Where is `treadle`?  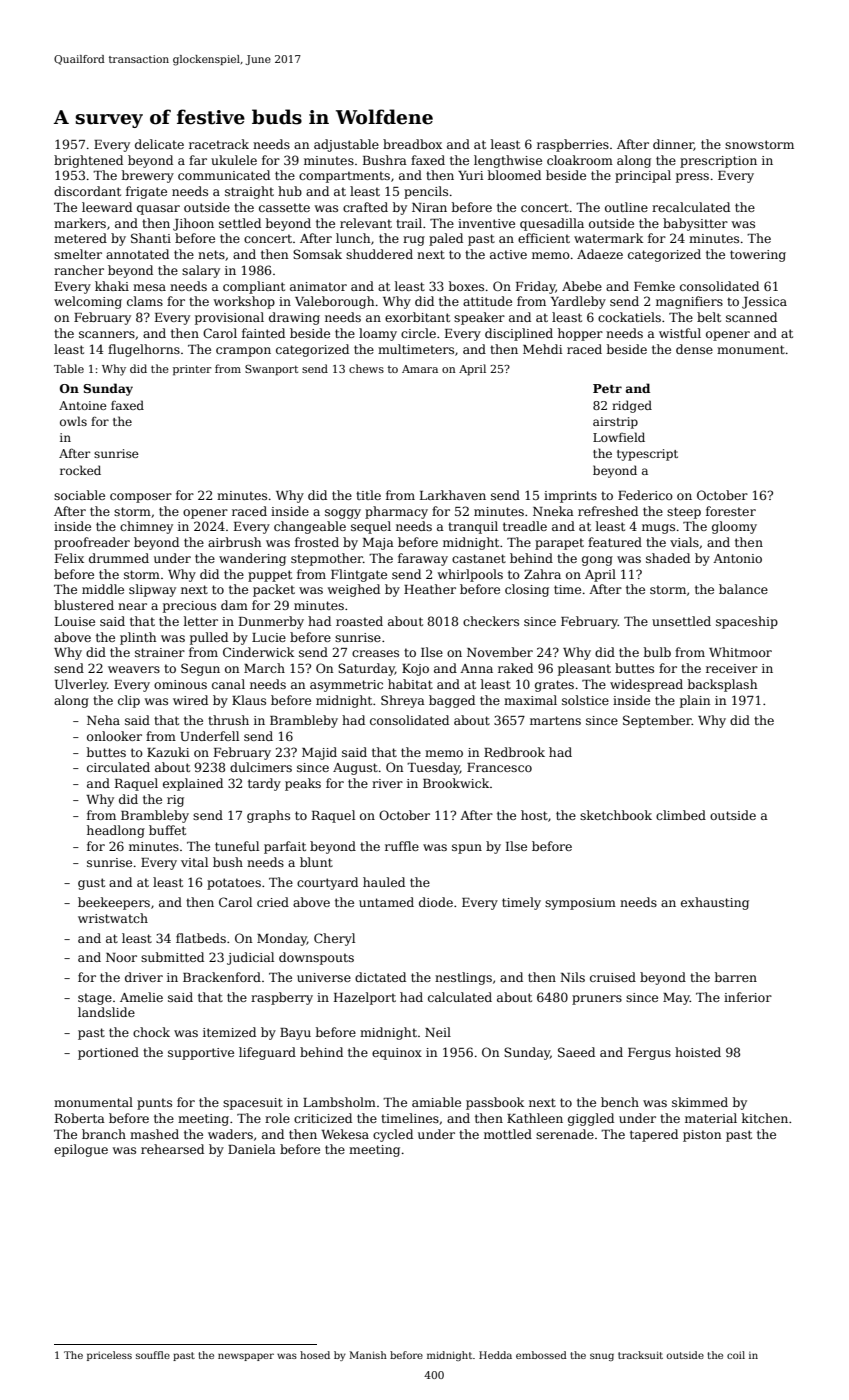 treadle is located at coordinates (525, 526).
